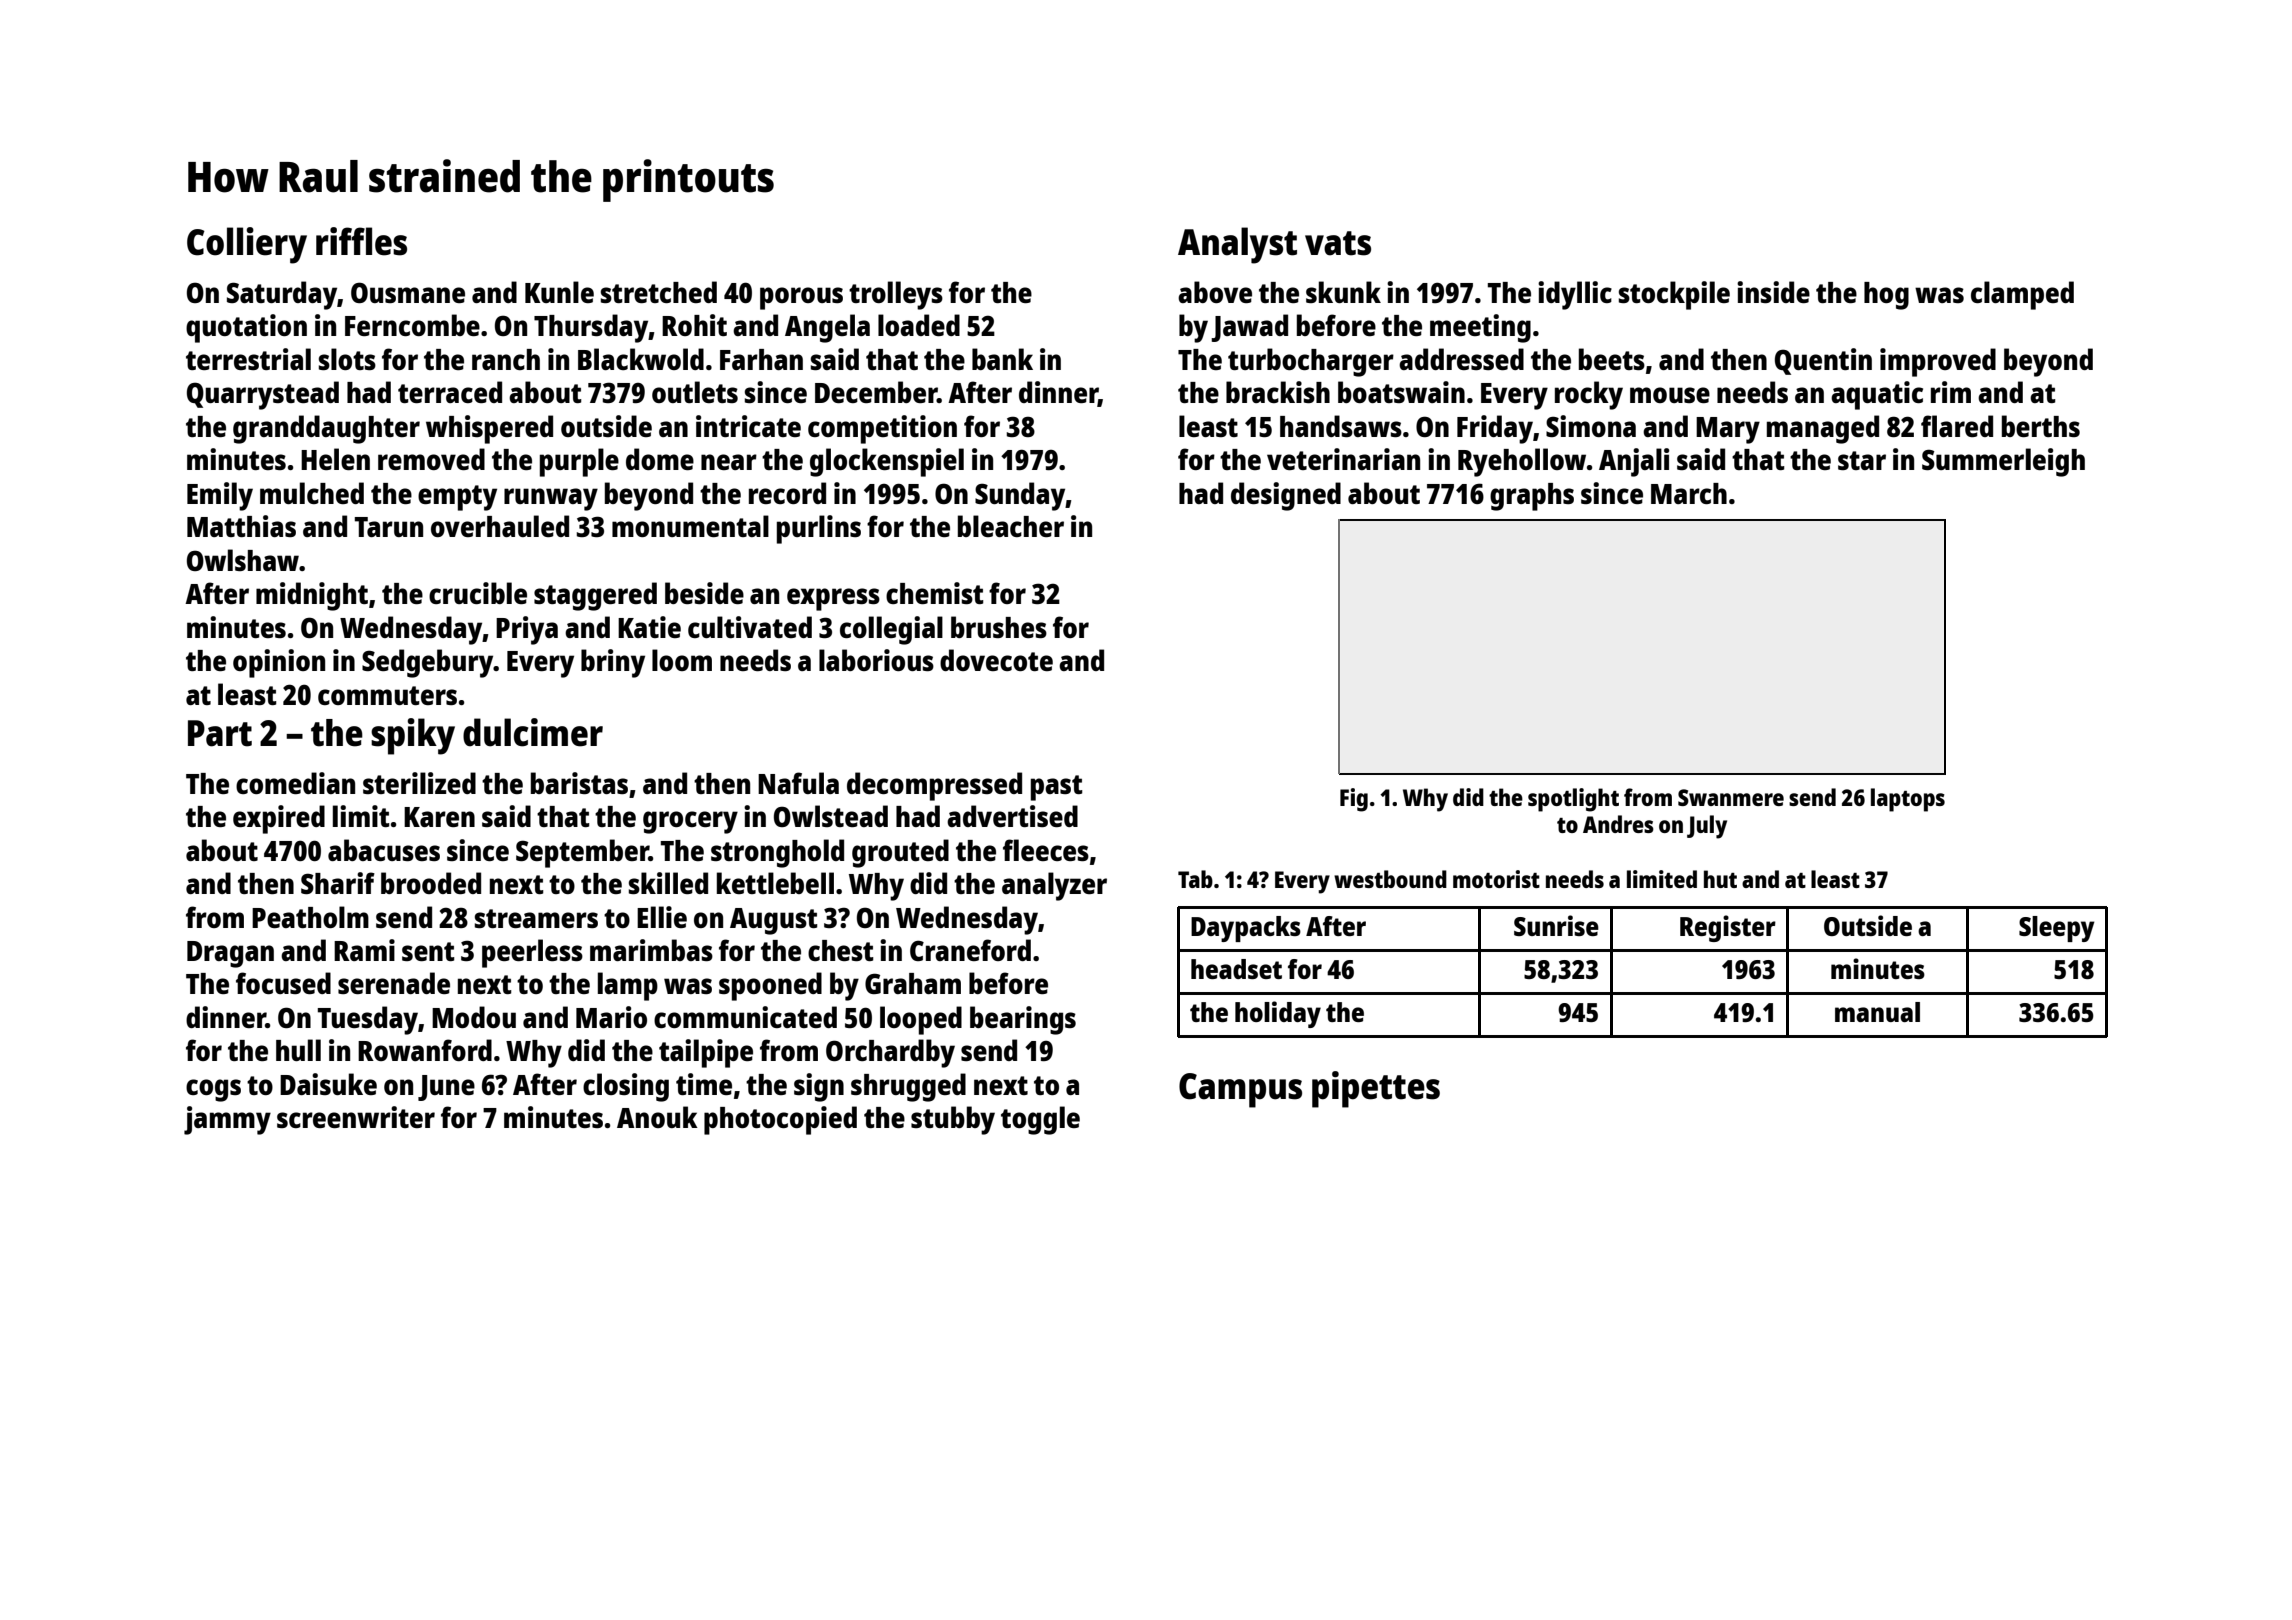  Describe the element at coordinates (1054, 886) in the image. I see `analyzer` at that location.
